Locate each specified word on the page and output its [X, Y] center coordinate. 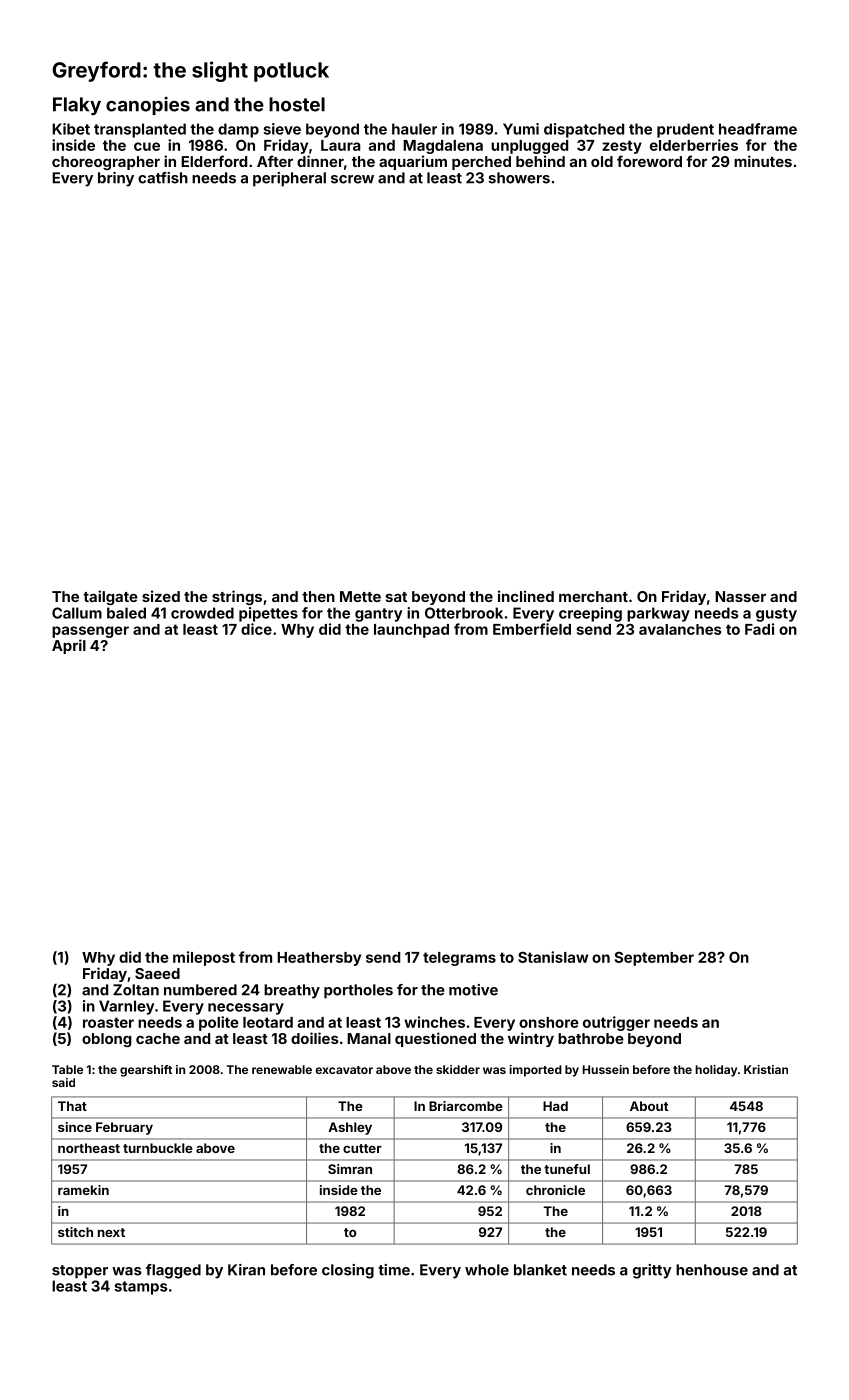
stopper [80, 1272]
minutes [763, 161]
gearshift [146, 1071]
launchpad [411, 631]
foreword [649, 161]
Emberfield [532, 629]
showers [519, 178]
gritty [652, 1271]
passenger [90, 632]
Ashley [350, 1128]
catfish [163, 178]
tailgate [110, 597]
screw [352, 179]
